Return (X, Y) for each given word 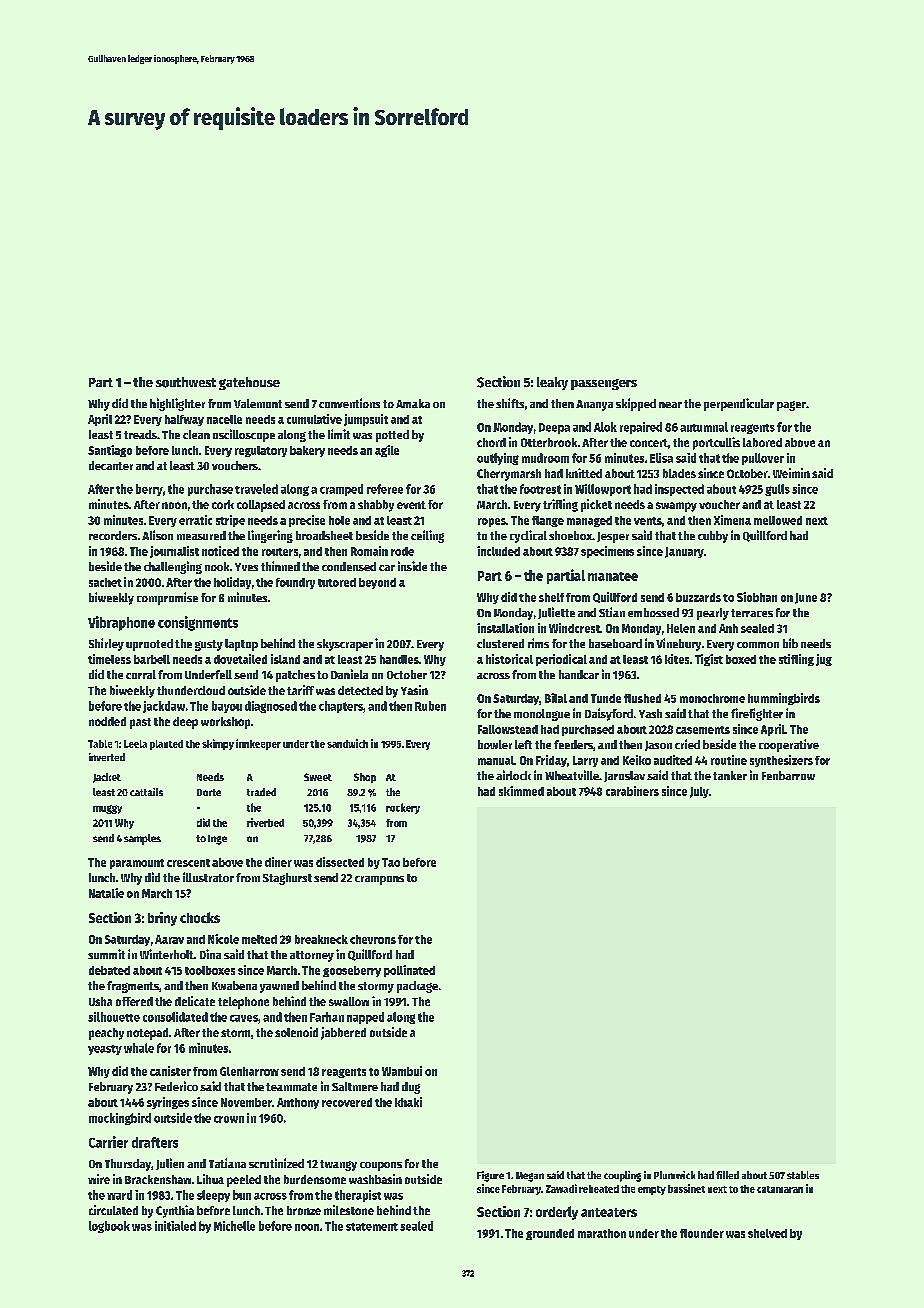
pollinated (409, 971)
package (417, 987)
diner (278, 862)
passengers (604, 384)
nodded (107, 721)
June (806, 598)
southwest (186, 382)
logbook (109, 1227)
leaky (552, 383)
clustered (500, 643)
